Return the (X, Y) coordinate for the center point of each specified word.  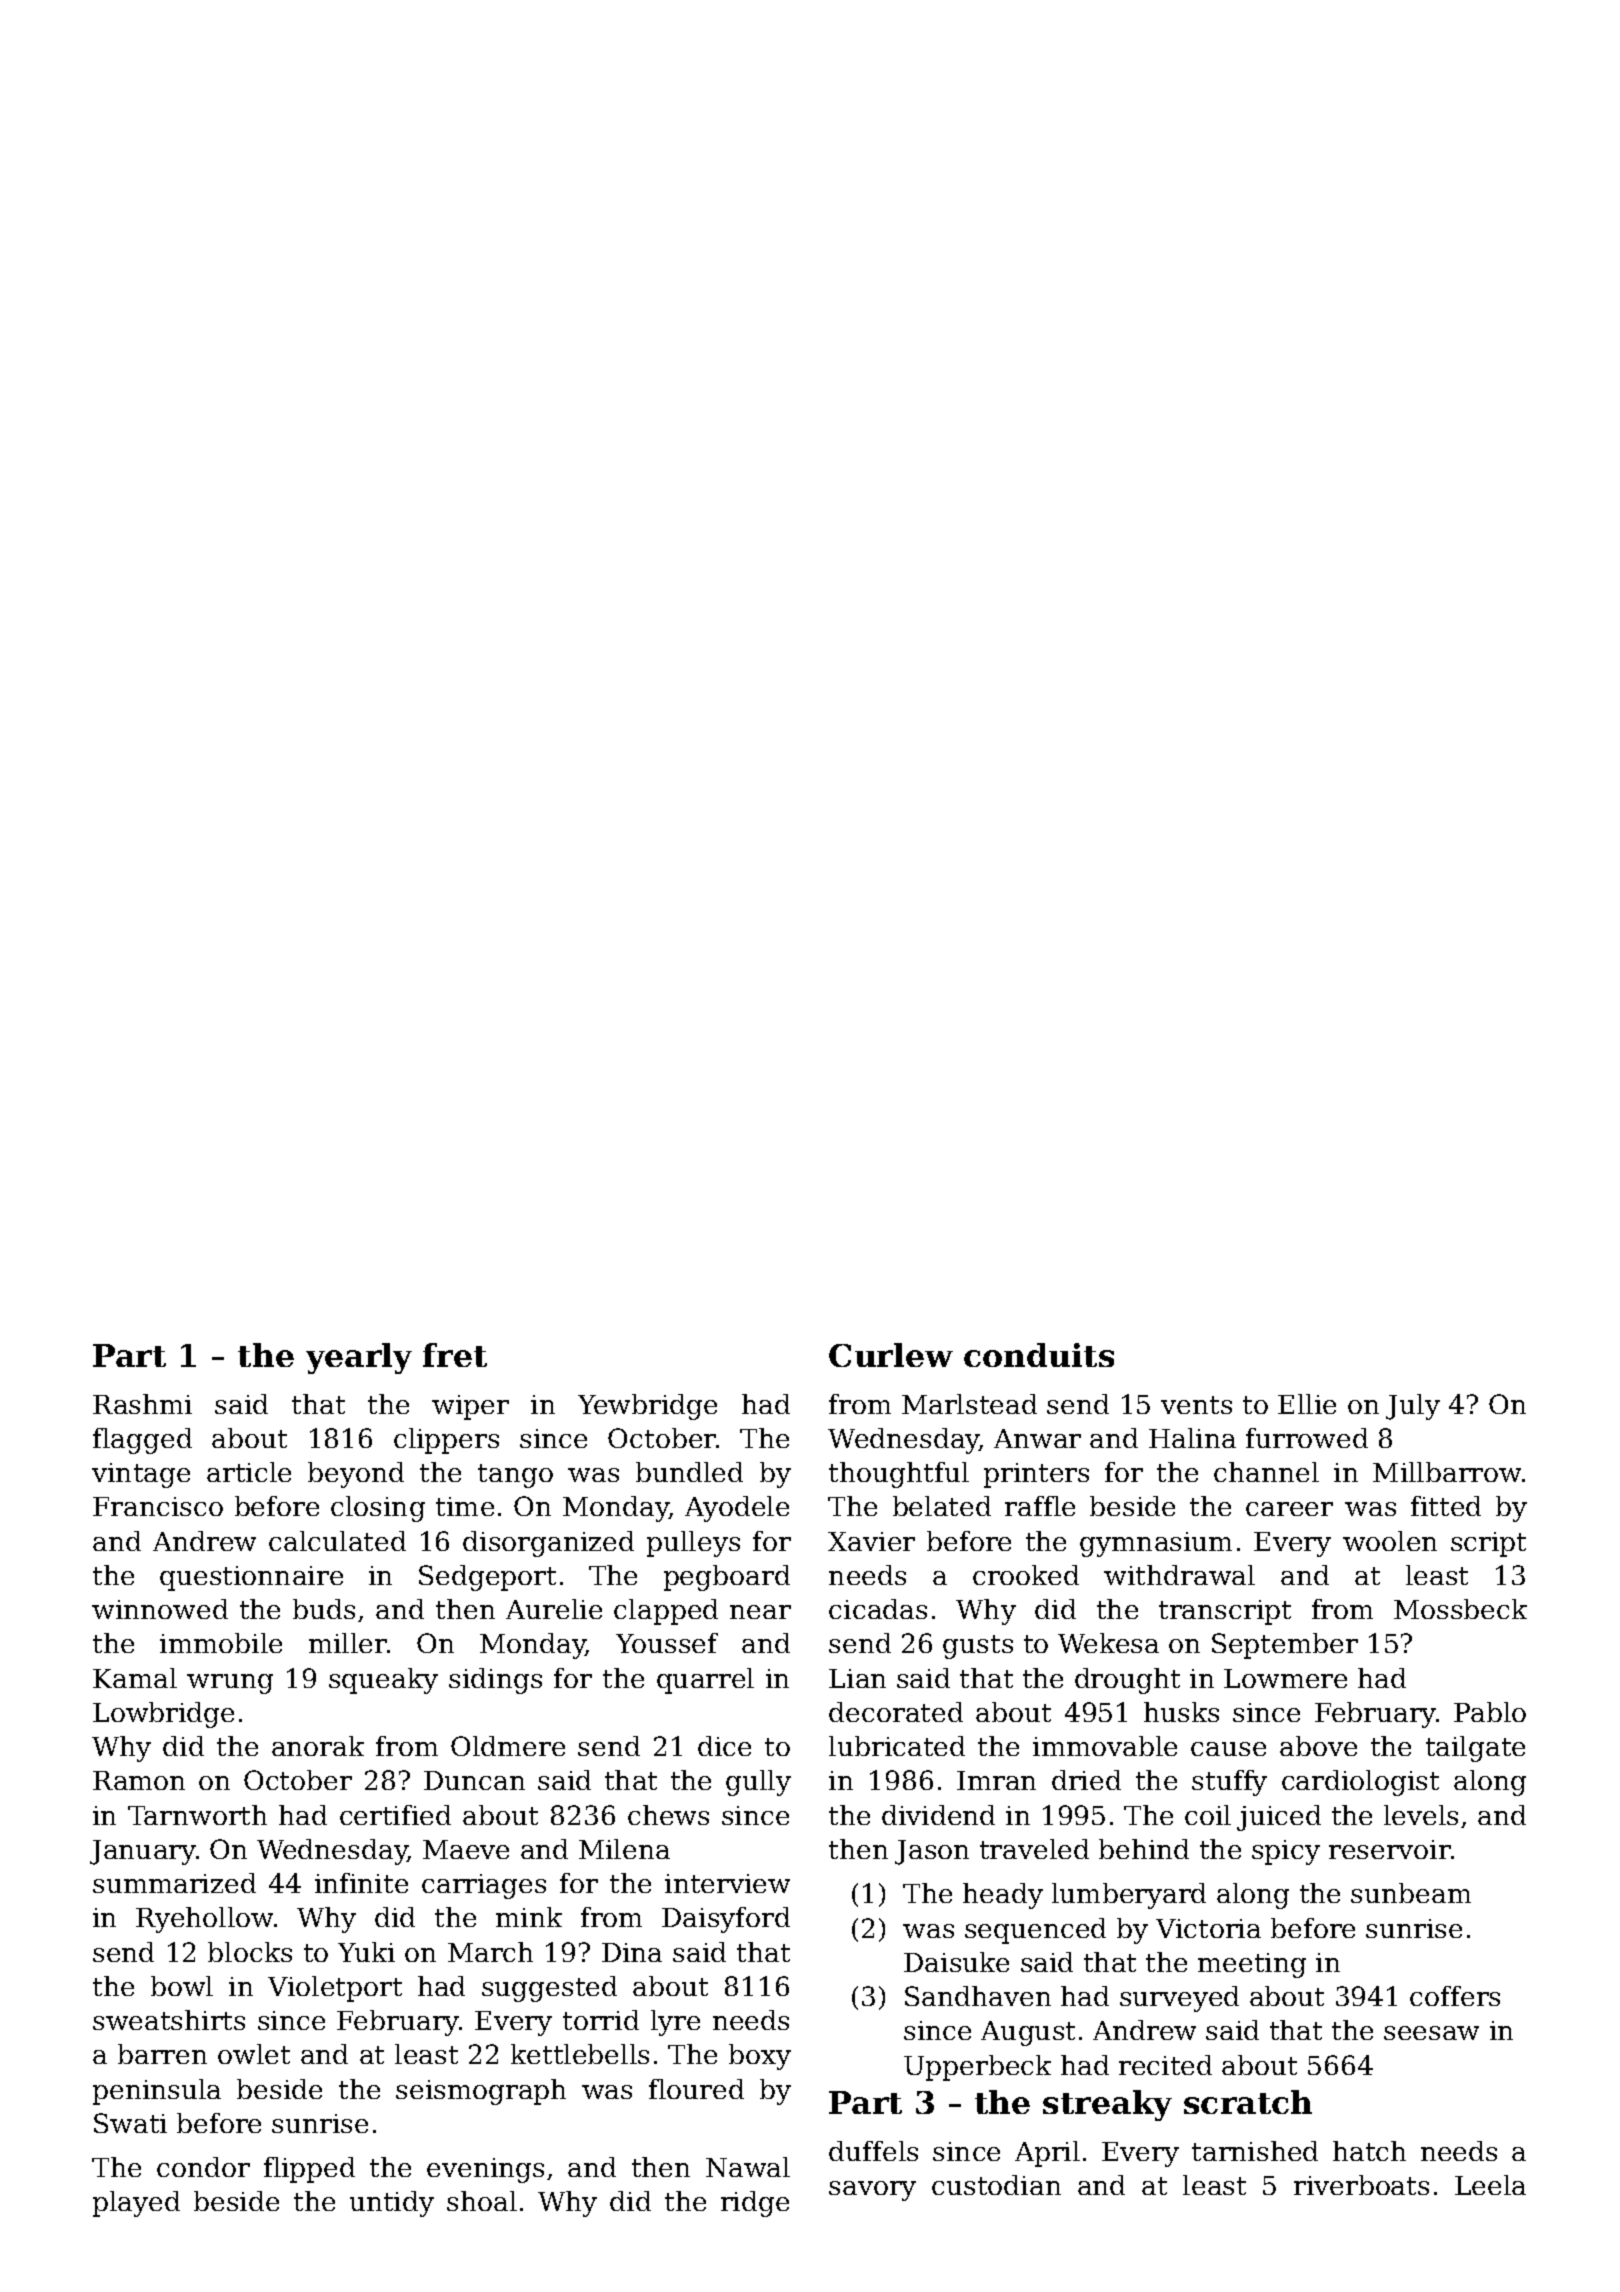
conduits (1039, 1355)
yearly (359, 1358)
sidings (495, 1681)
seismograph (481, 2092)
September (1285, 1646)
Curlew (891, 1355)
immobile (221, 1643)
